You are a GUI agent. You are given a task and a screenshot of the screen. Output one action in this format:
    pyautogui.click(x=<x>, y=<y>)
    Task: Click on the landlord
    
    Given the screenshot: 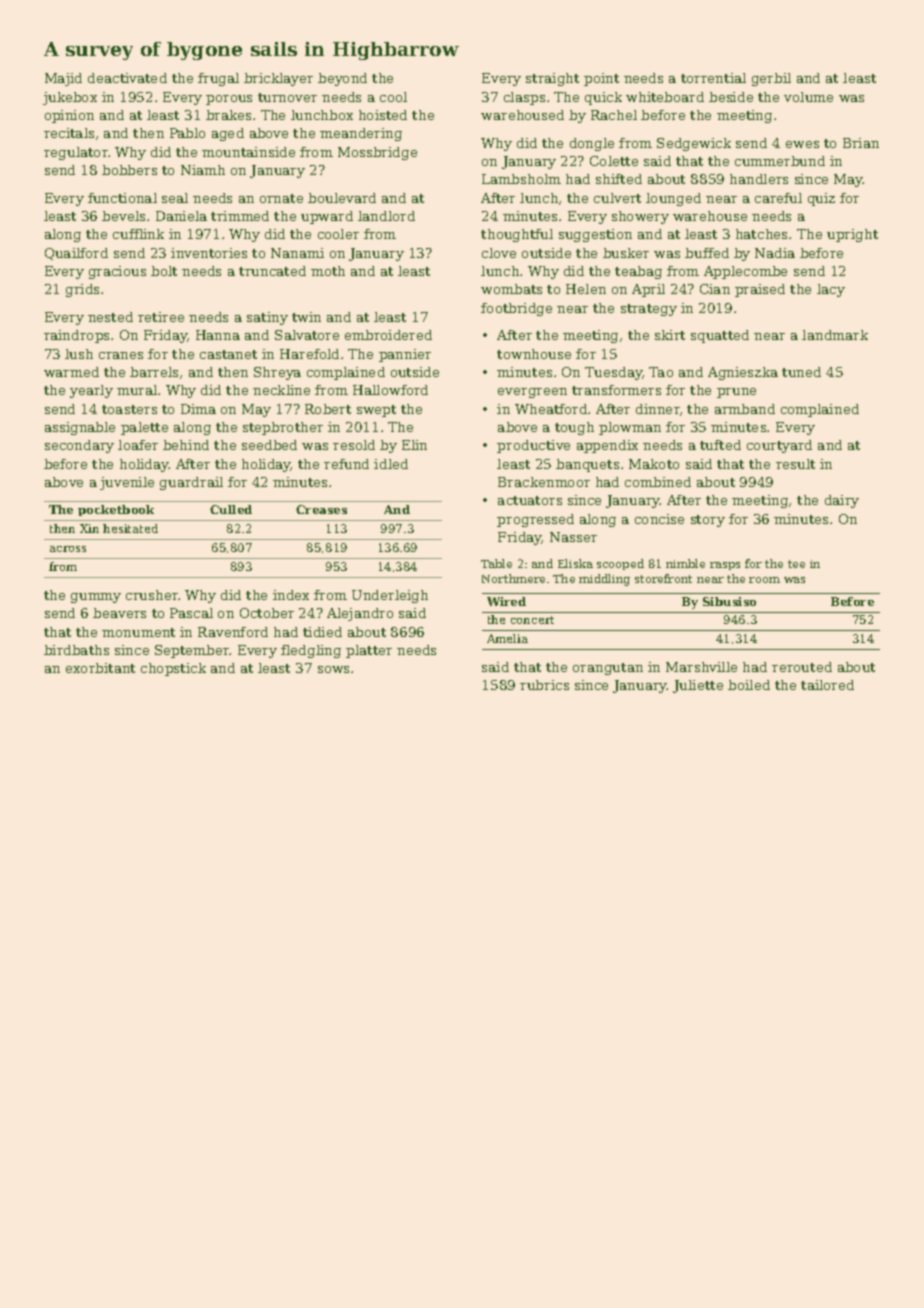 What is the action you would take?
    pyautogui.click(x=386, y=216)
